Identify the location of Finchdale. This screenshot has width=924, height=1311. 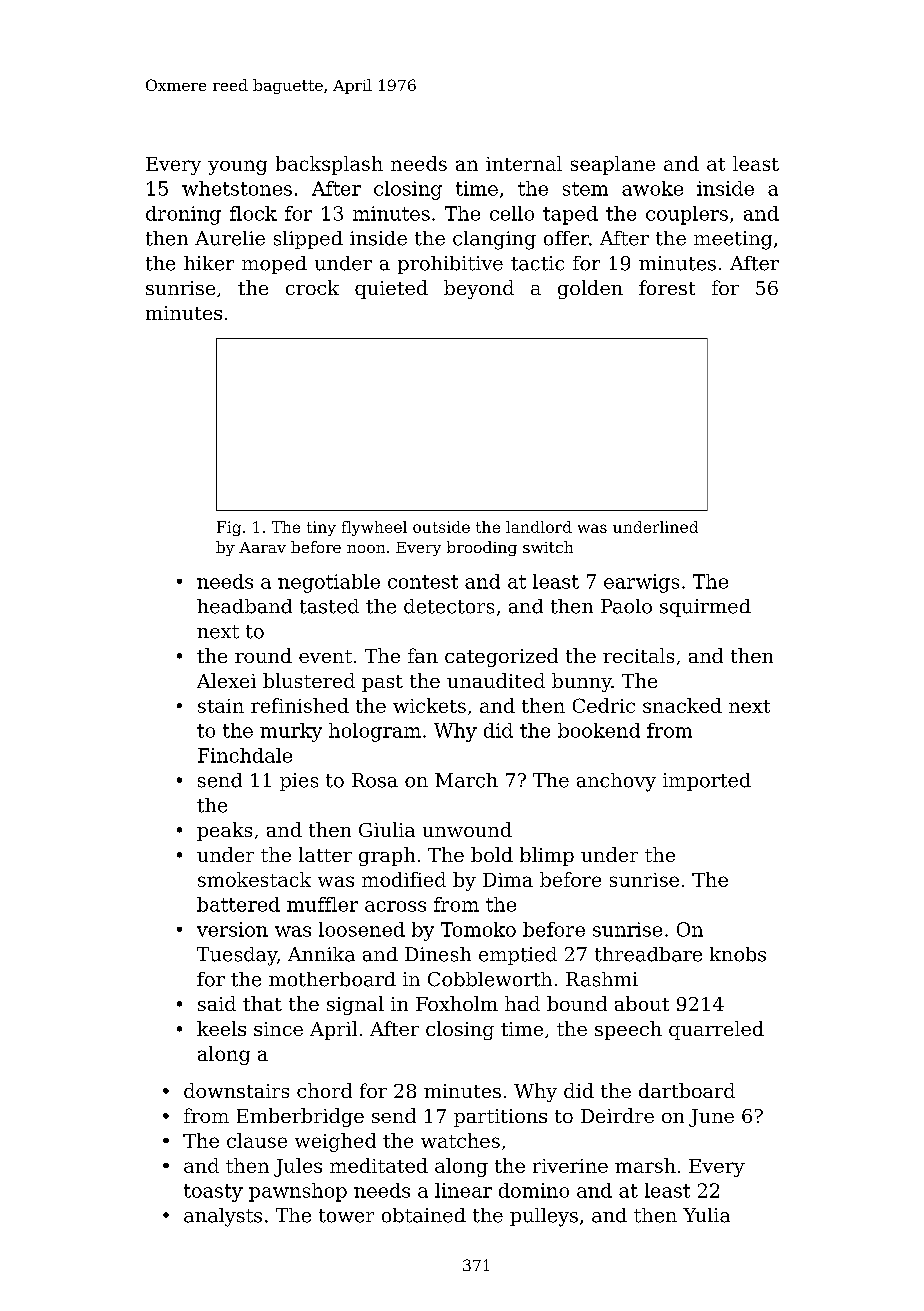
(245, 755).
